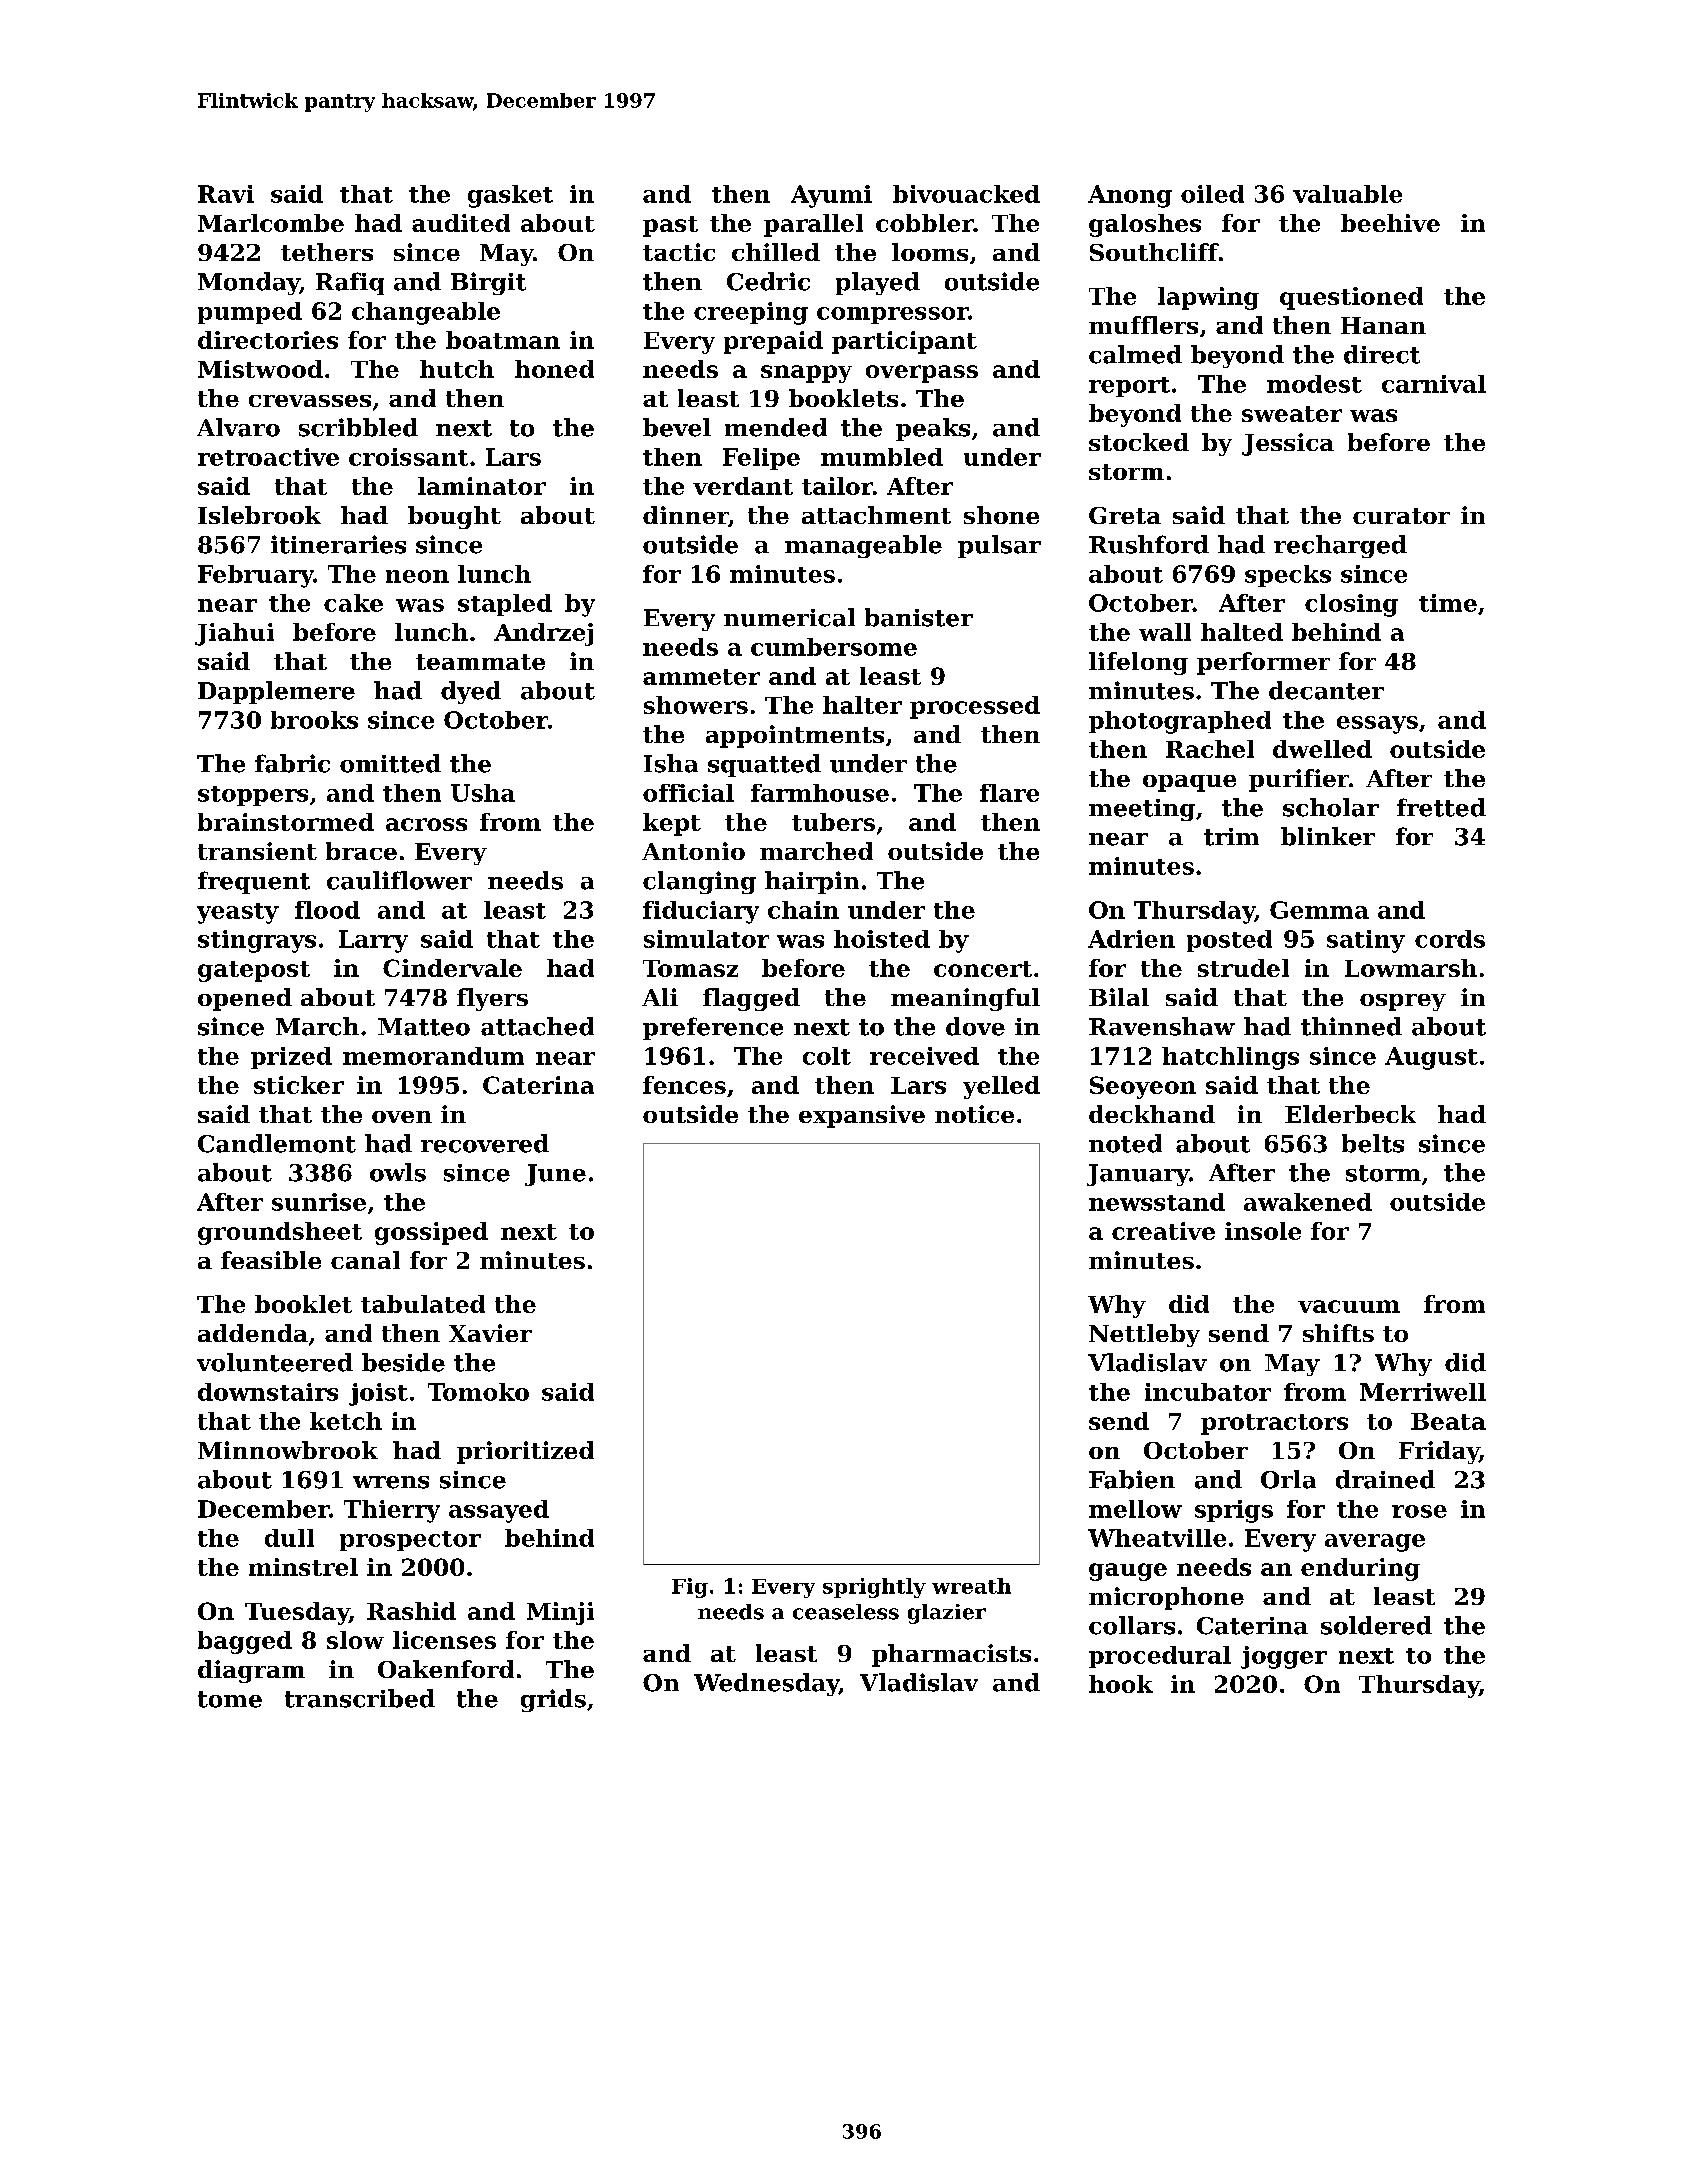 This screenshot has width=1683, height=2178. What do you see at coordinates (1130, 196) in the screenshot?
I see `Anong` at bounding box center [1130, 196].
